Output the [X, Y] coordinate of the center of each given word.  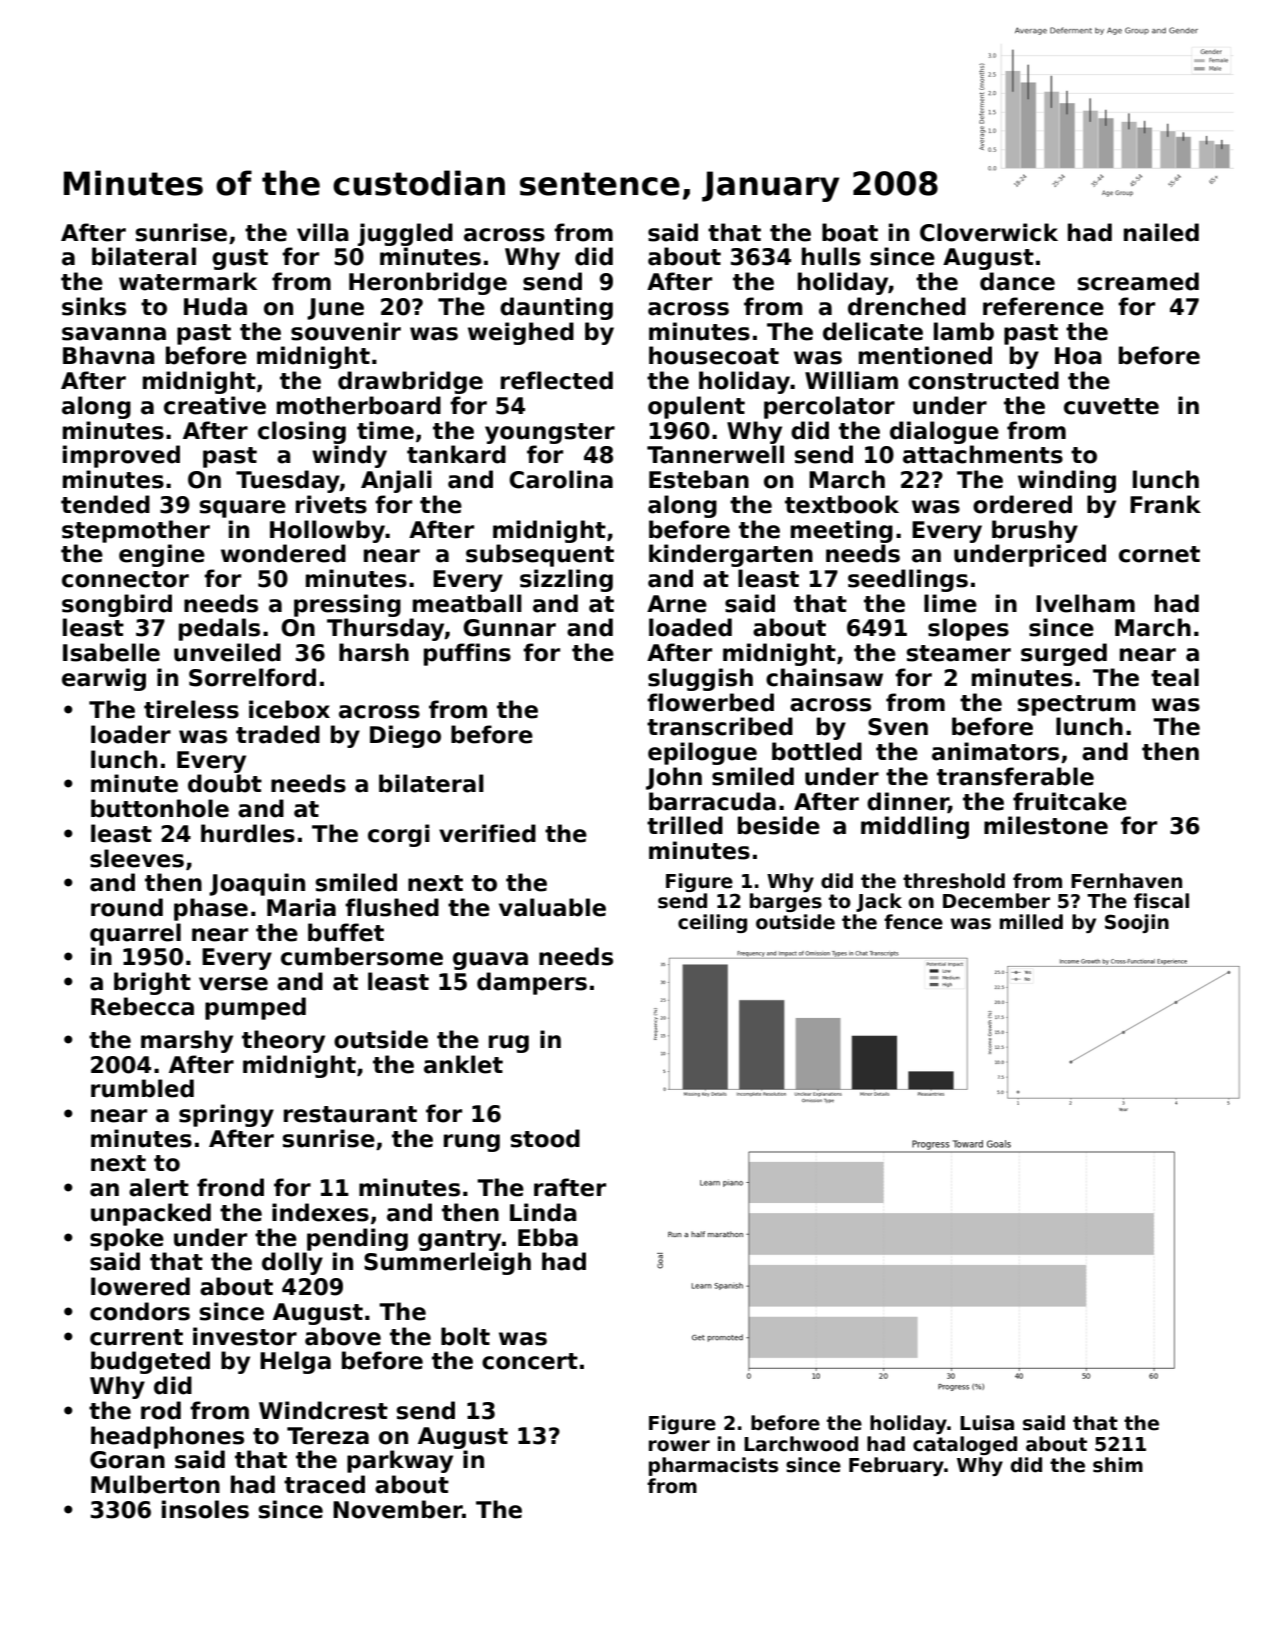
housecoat [714, 355]
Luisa [987, 1423]
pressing [347, 605]
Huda [215, 306]
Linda [543, 1212]
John [674, 778]
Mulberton [155, 1484]
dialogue [944, 432]
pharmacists [713, 1466]
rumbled [142, 1088]
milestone [1046, 825]
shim [1118, 1465]
